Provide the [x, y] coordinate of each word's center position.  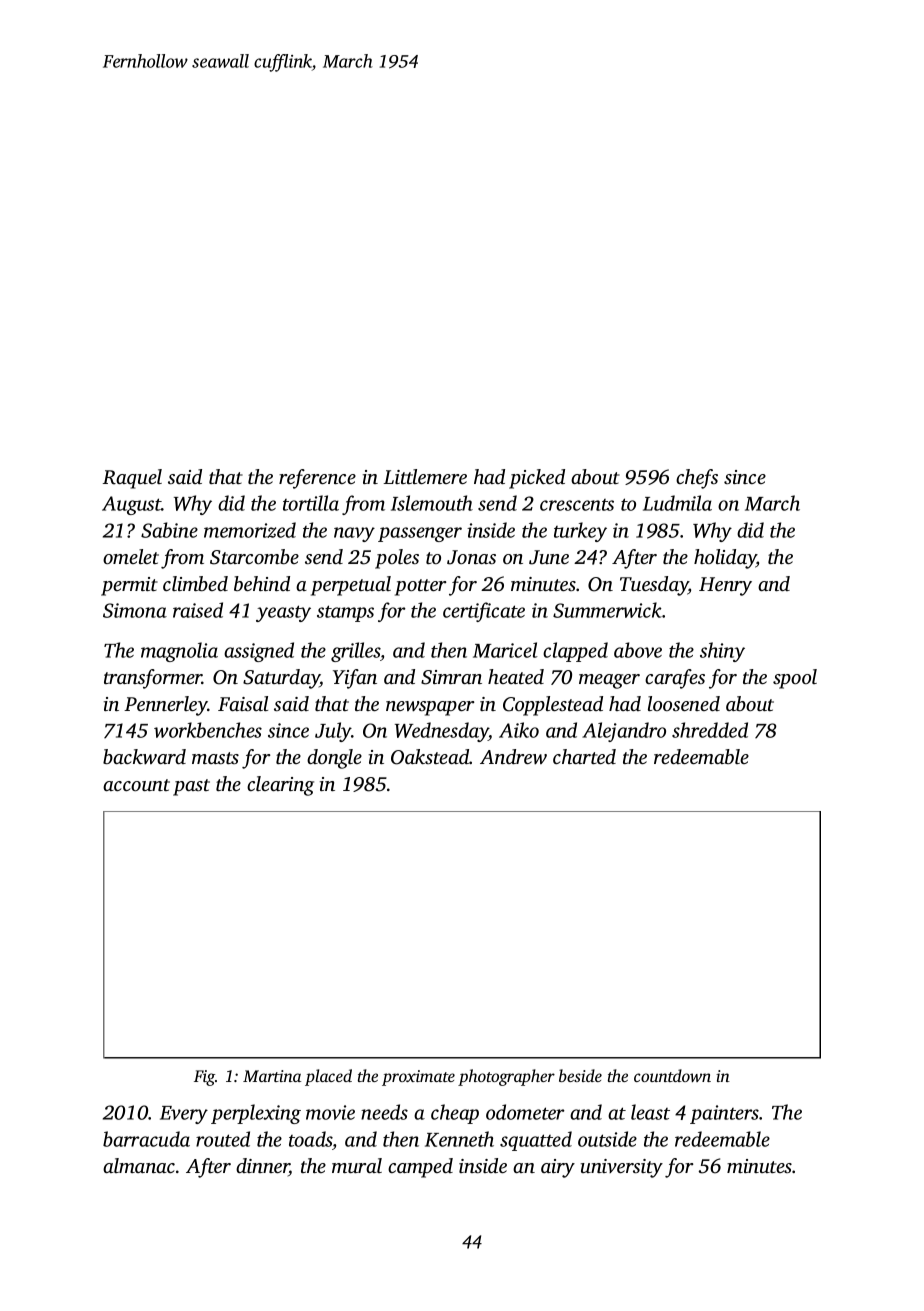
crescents [577, 505]
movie [330, 1112]
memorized [250, 530]
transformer [153, 679]
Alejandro [624, 732]
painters [724, 1114]
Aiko [519, 730]
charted [584, 756]
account [136, 785]
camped [420, 1168]
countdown [672, 1075]
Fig [204, 1078]
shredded [710, 730]
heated [516, 676]
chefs [697, 479]
